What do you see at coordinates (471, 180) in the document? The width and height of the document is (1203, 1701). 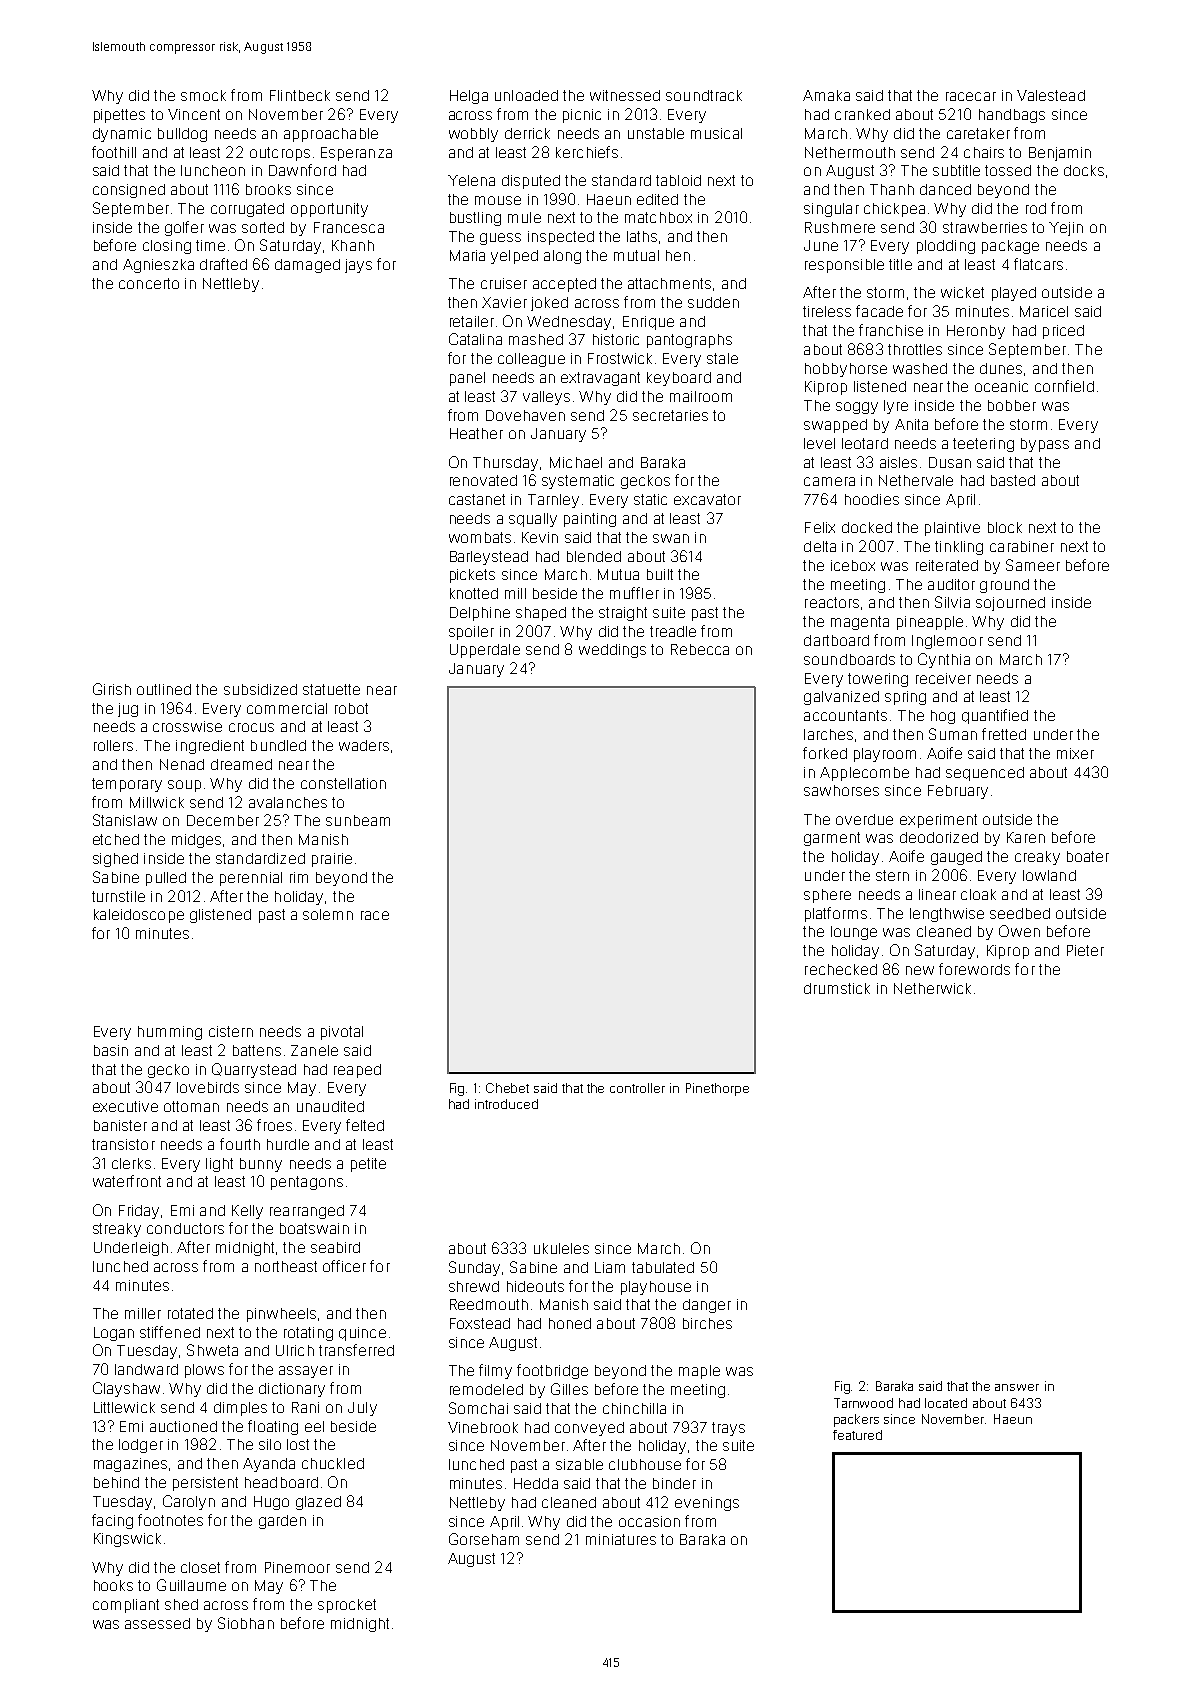 I see `Yelena` at bounding box center [471, 180].
